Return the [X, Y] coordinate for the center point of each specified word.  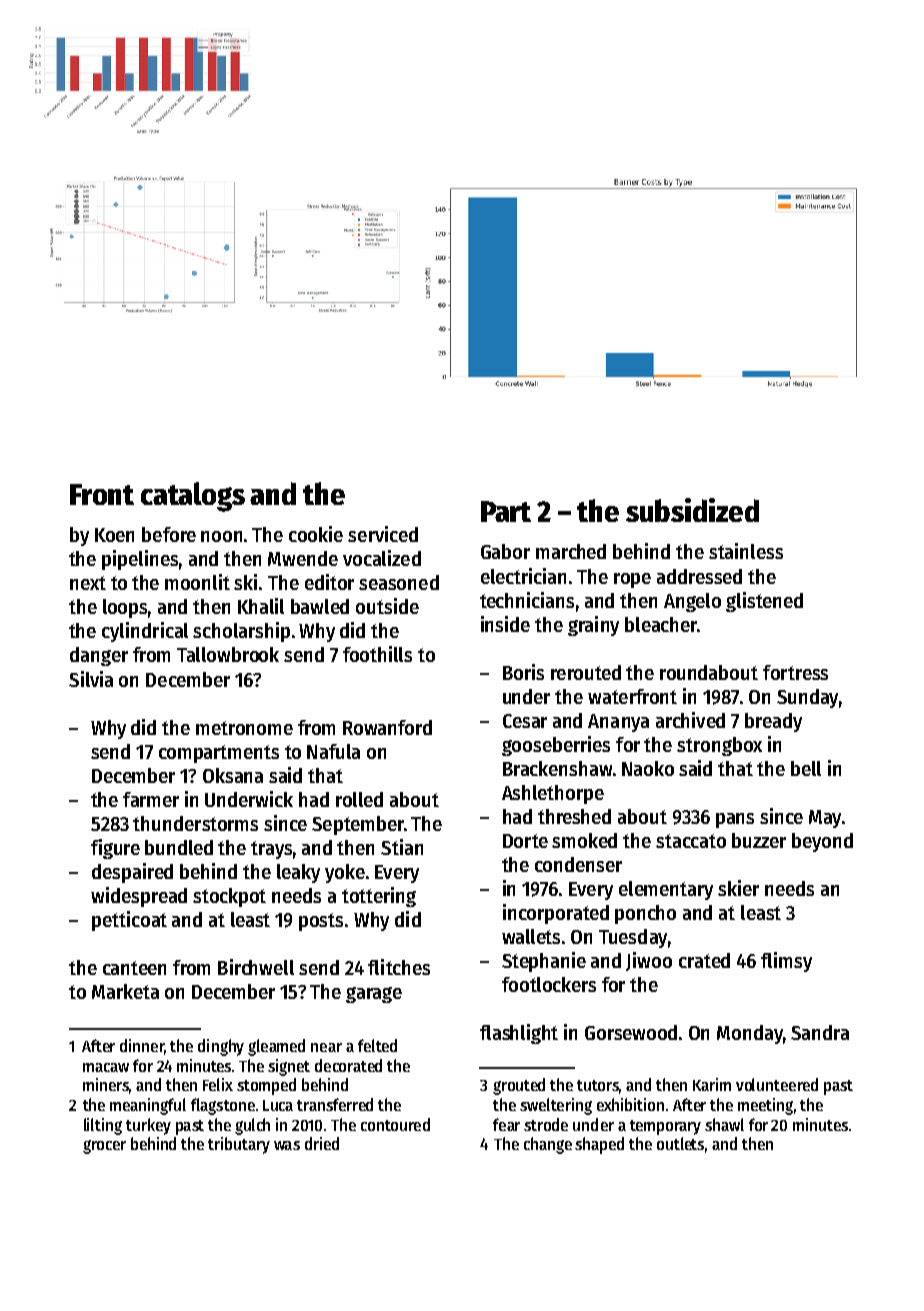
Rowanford [387, 727]
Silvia [91, 679]
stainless [746, 551]
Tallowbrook [228, 654]
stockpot [229, 897]
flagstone [223, 1106]
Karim [712, 1084]
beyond [822, 842]
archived [690, 720]
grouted [519, 1086]
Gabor [505, 551]
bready [773, 722]
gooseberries [556, 746]
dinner [142, 1045]
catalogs [193, 497]
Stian [402, 847]
